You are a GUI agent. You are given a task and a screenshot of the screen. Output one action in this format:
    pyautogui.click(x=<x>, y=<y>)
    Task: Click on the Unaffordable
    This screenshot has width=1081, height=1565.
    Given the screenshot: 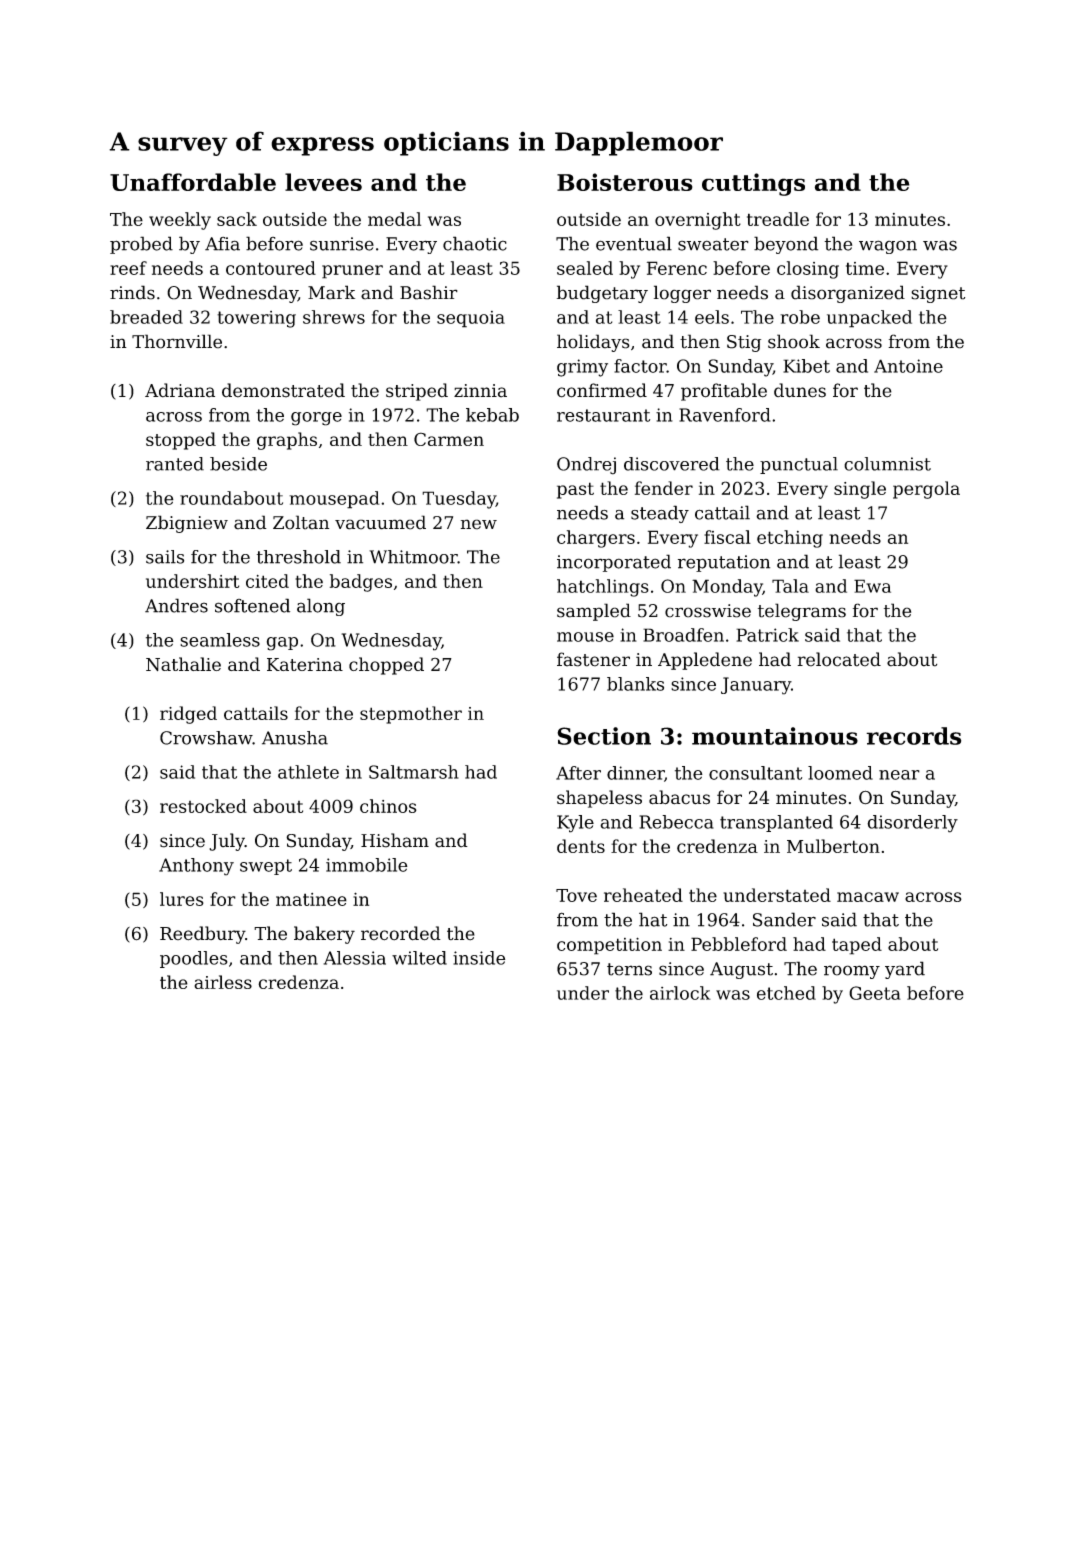 What is the action you would take?
    pyautogui.click(x=193, y=182)
